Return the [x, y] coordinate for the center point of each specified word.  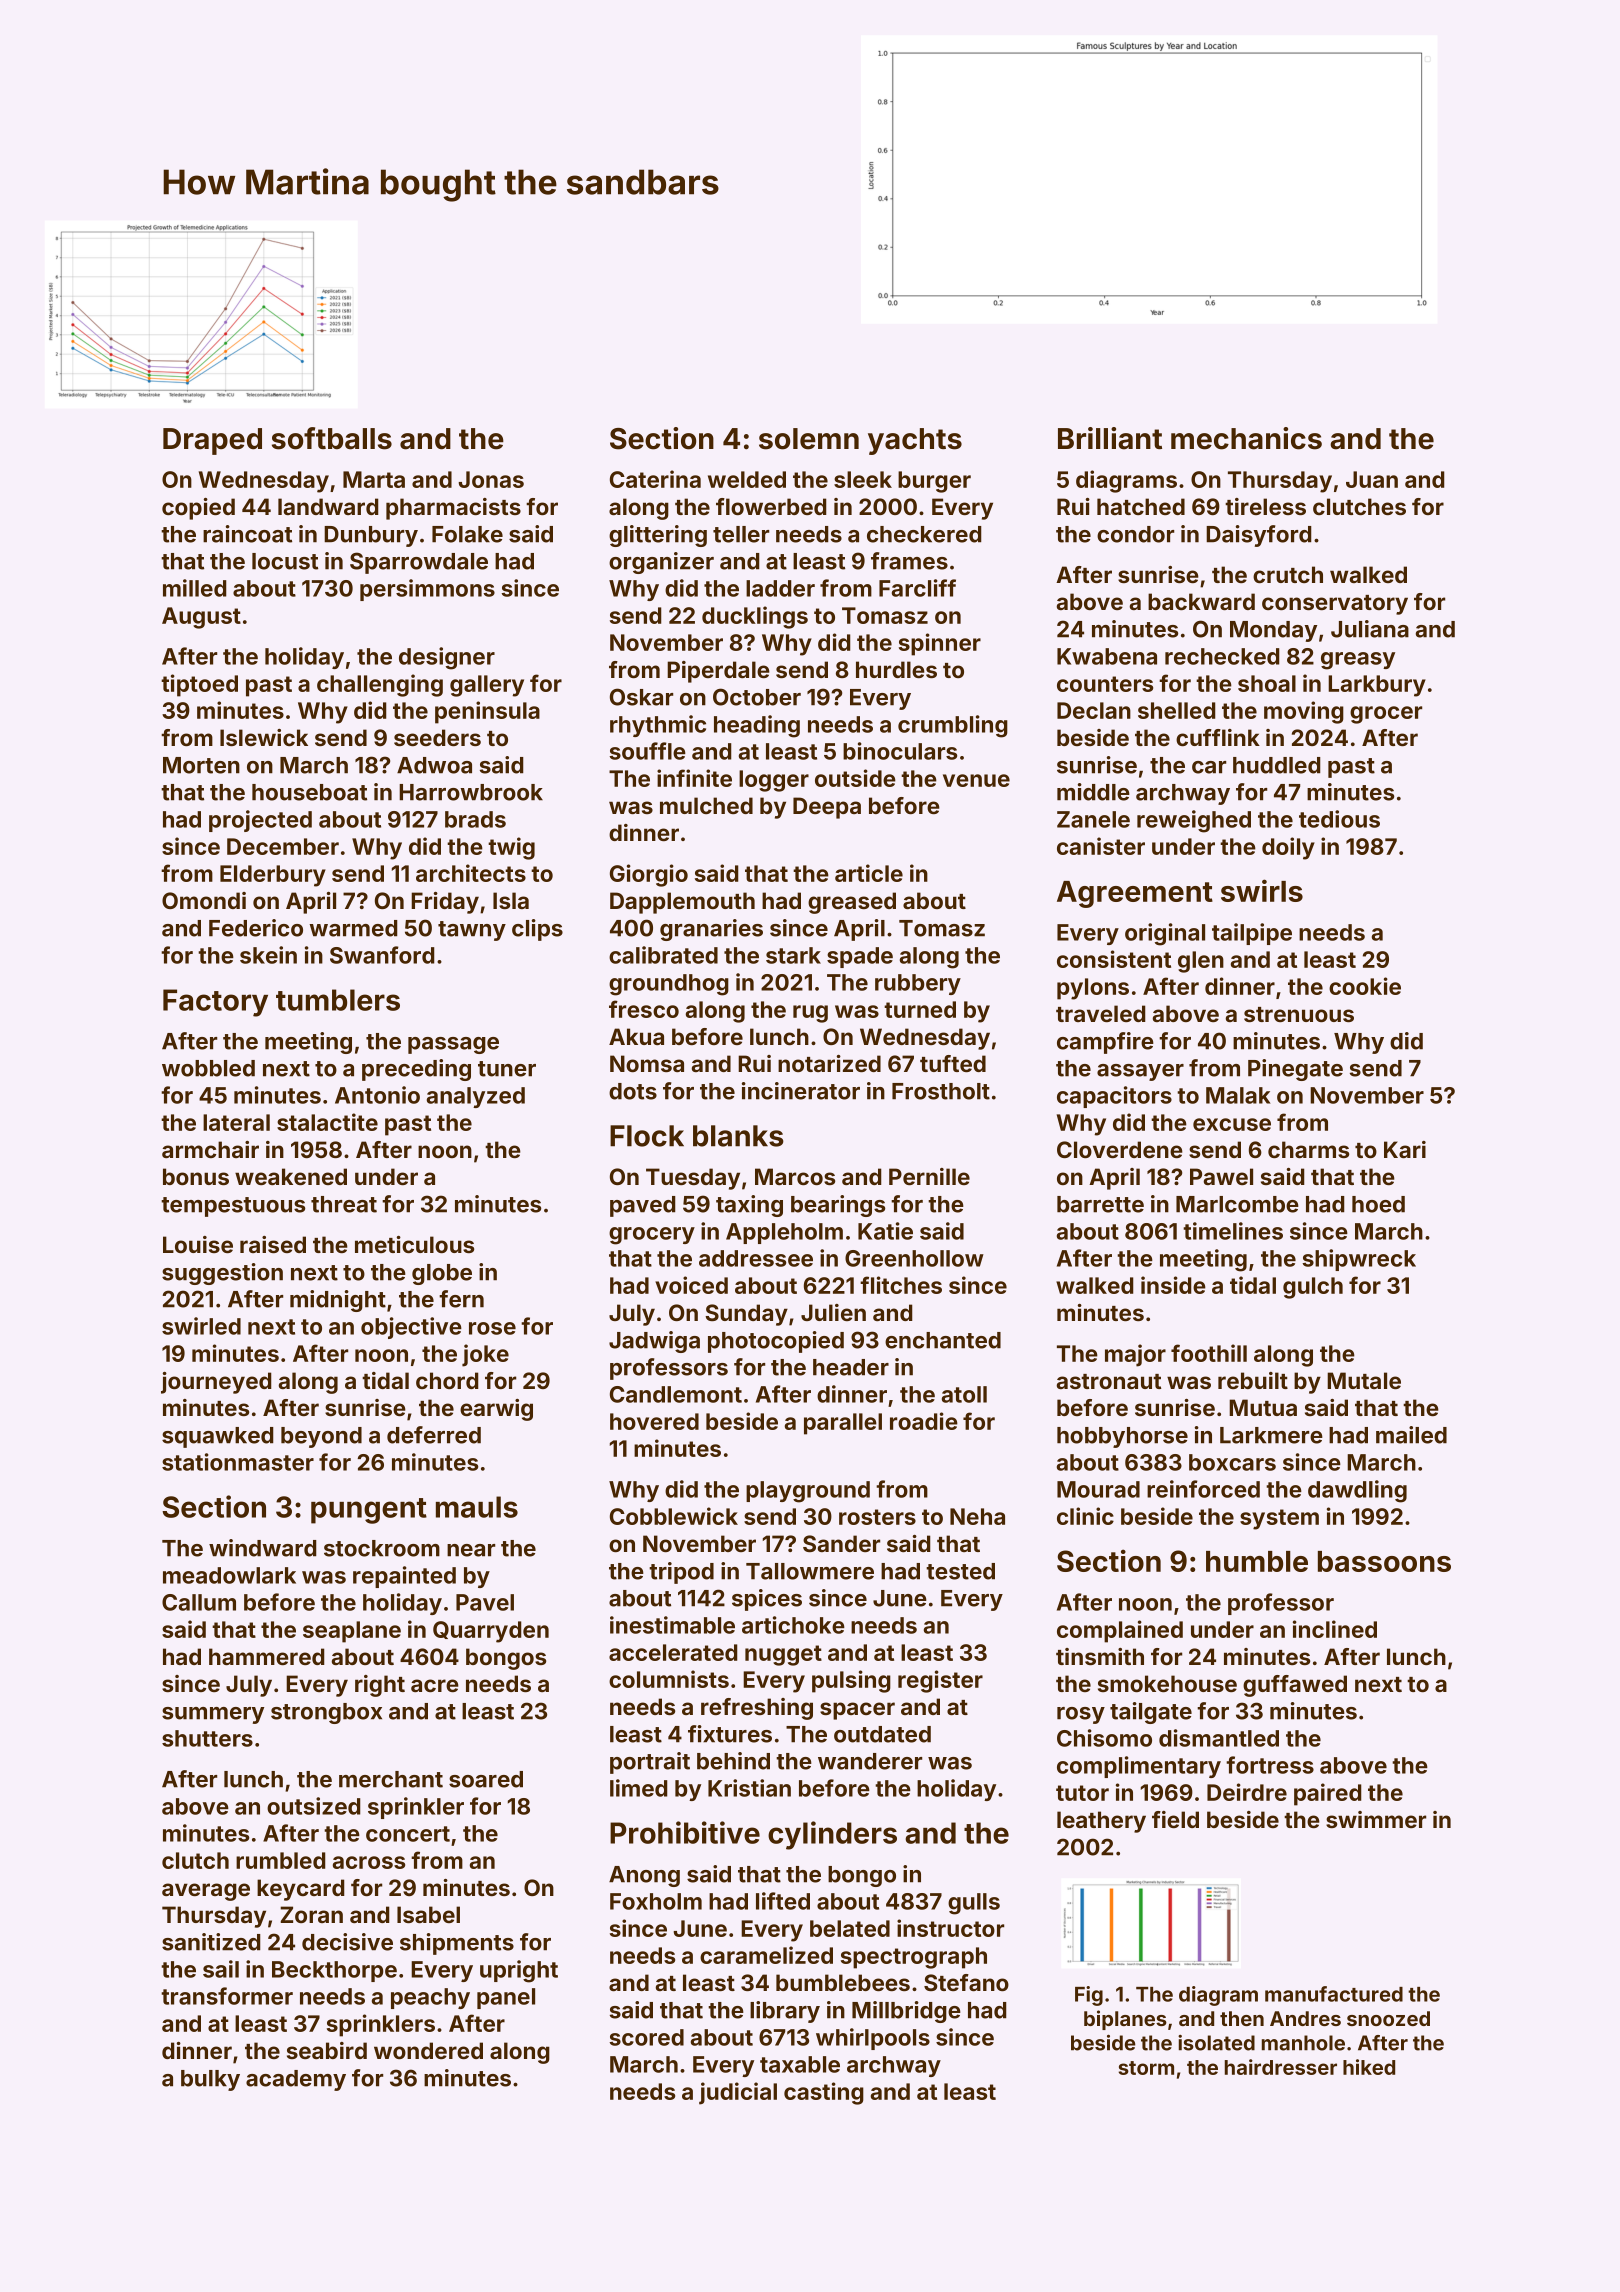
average [206, 1892]
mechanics [1246, 438]
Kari [1405, 1149]
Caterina [655, 479]
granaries [711, 930]
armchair [210, 1149]
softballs [332, 438]
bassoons [1384, 1561]
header [851, 1367]
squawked [218, 1437]
